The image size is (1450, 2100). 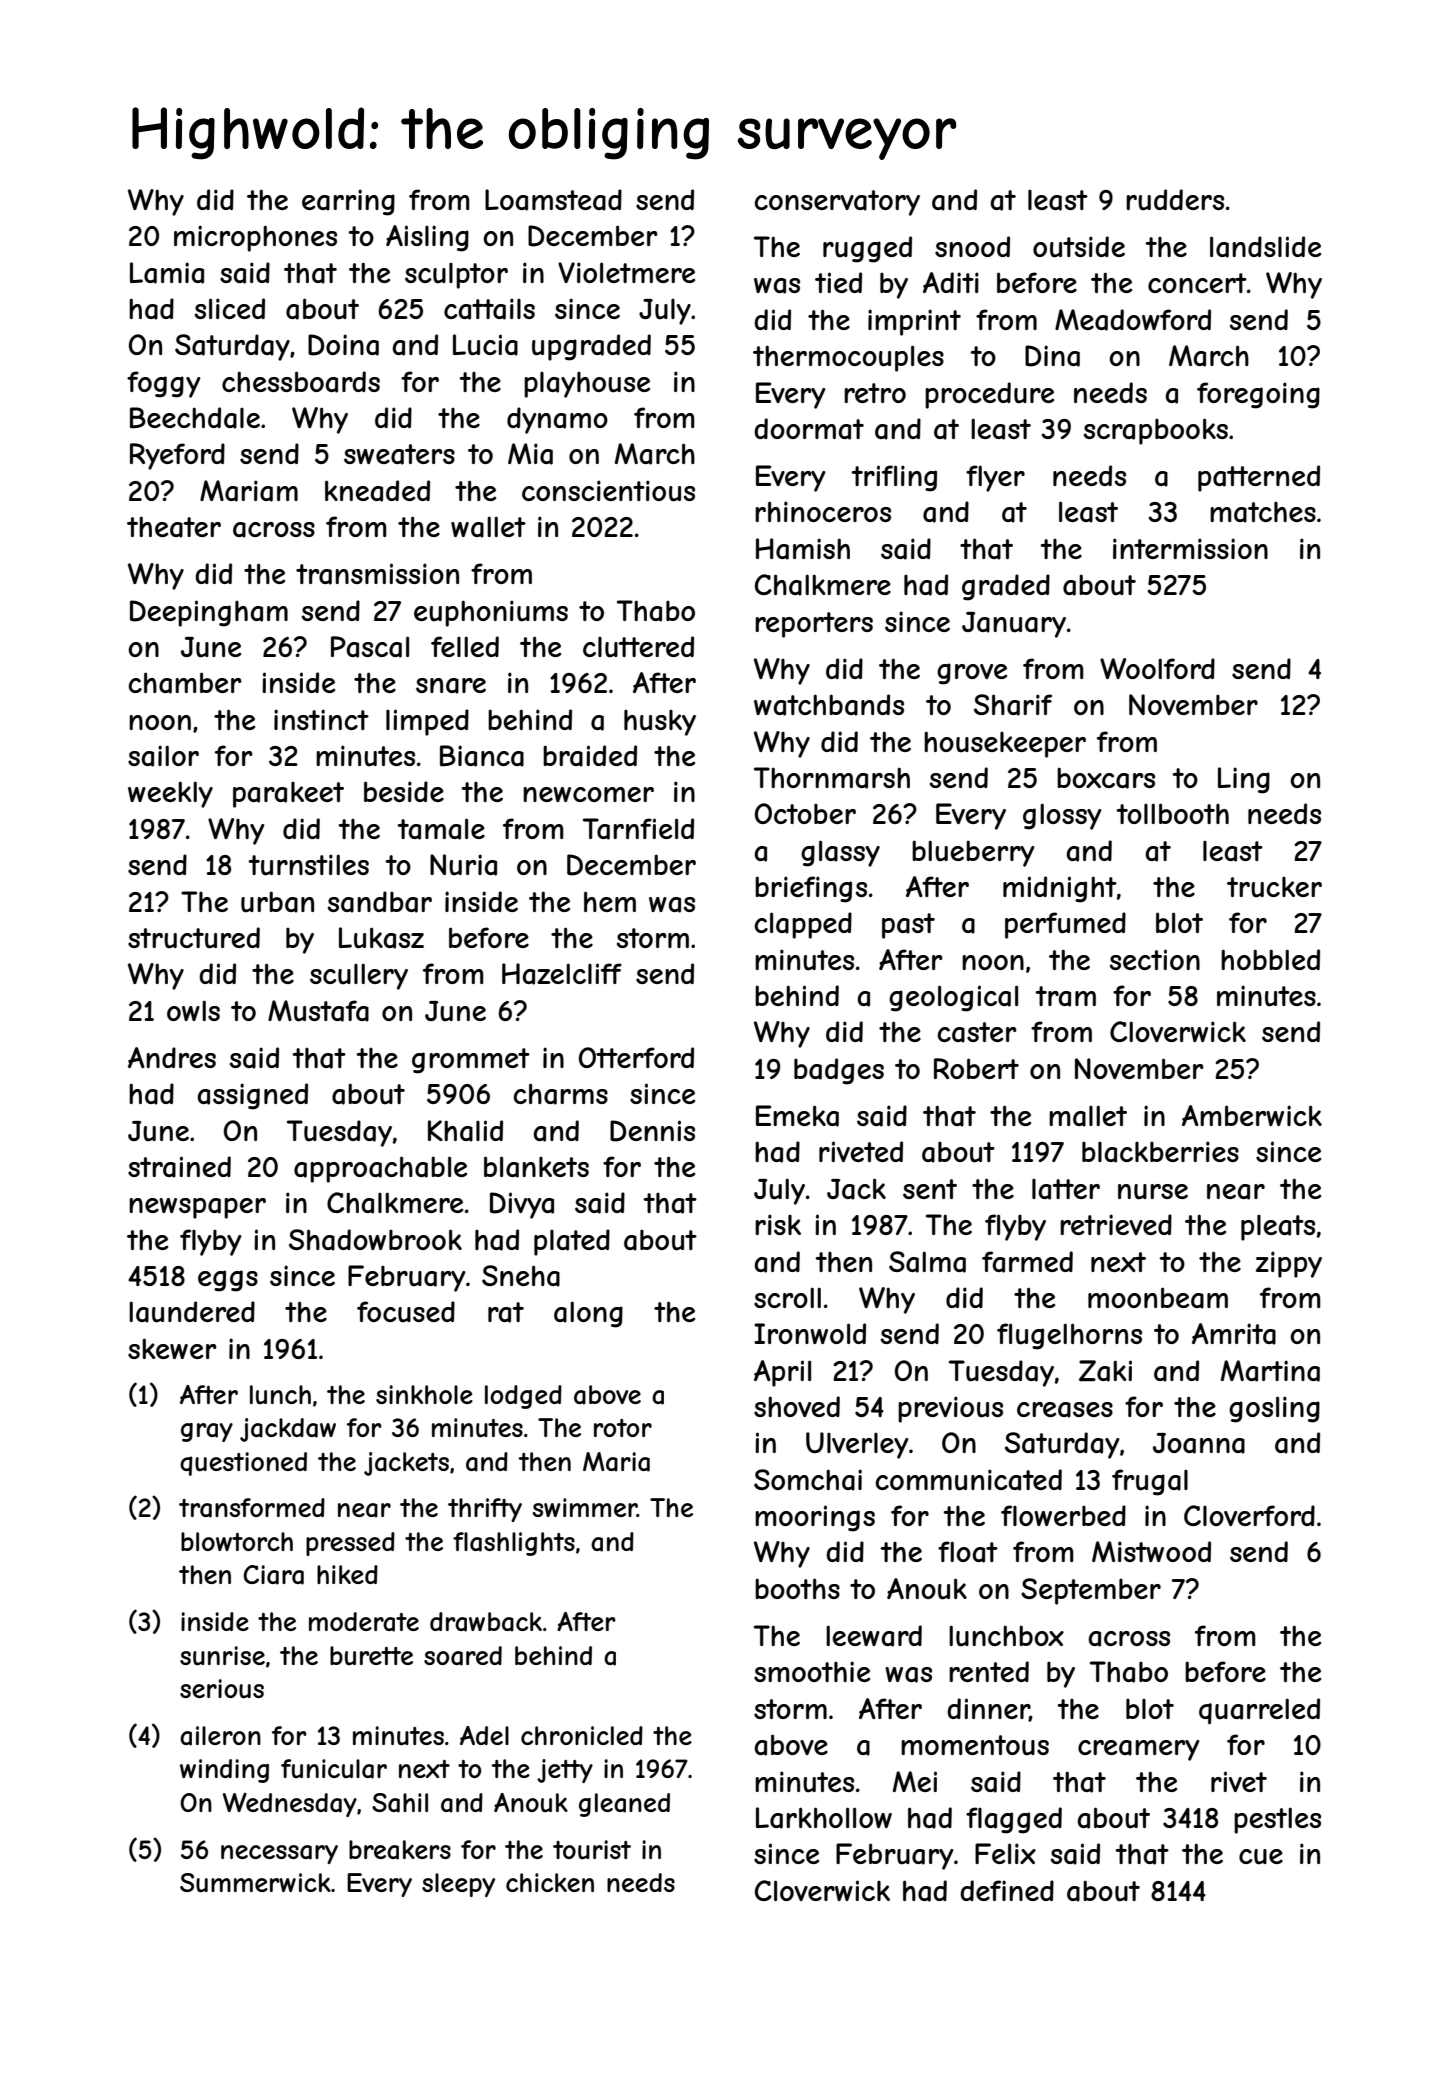 What do you see at coordinates (1007, 1890) in the document?
I see `defined` at bounding box center [1007, 1890].
